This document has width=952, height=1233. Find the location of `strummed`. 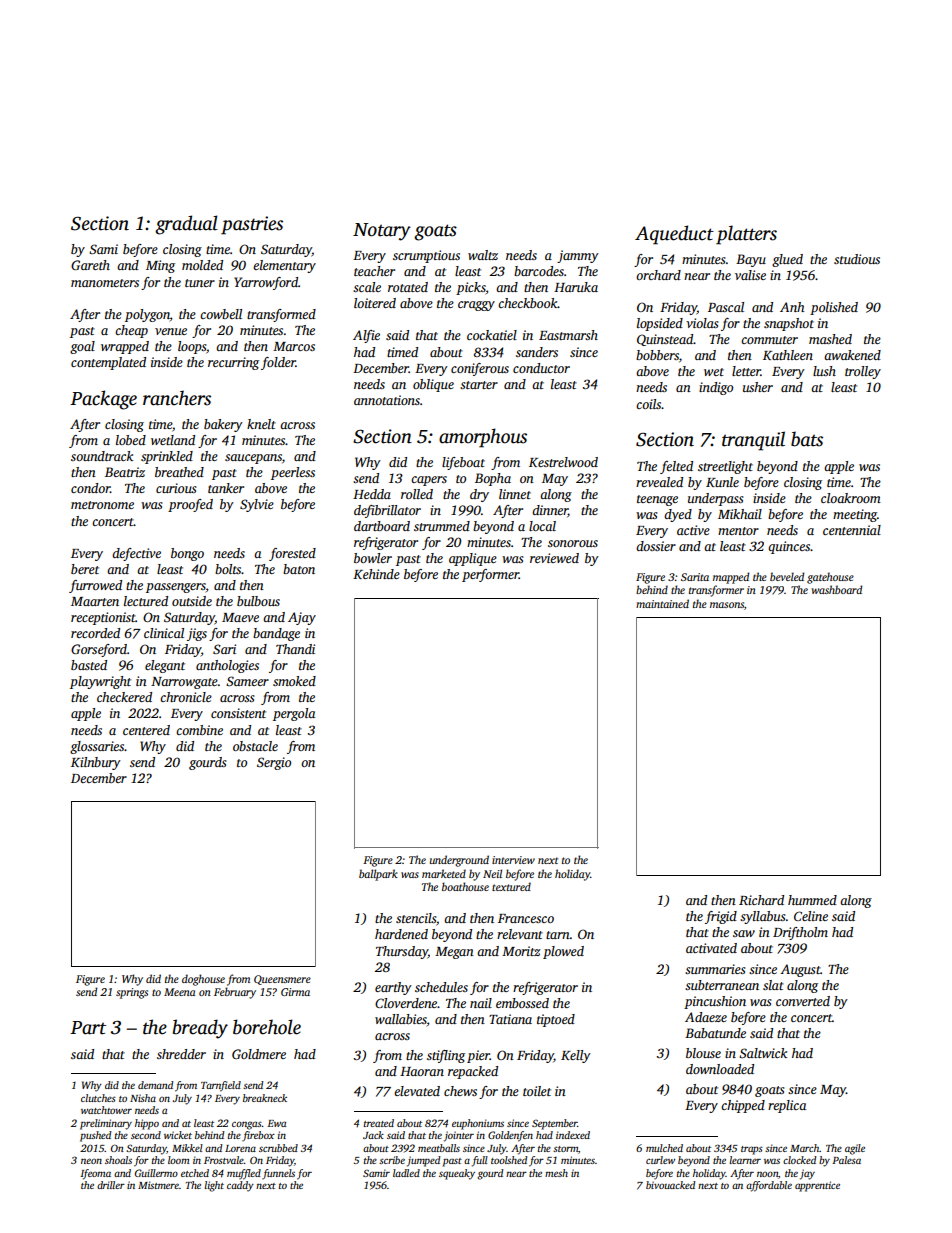

strummed is located at coordinates (442, 526).
